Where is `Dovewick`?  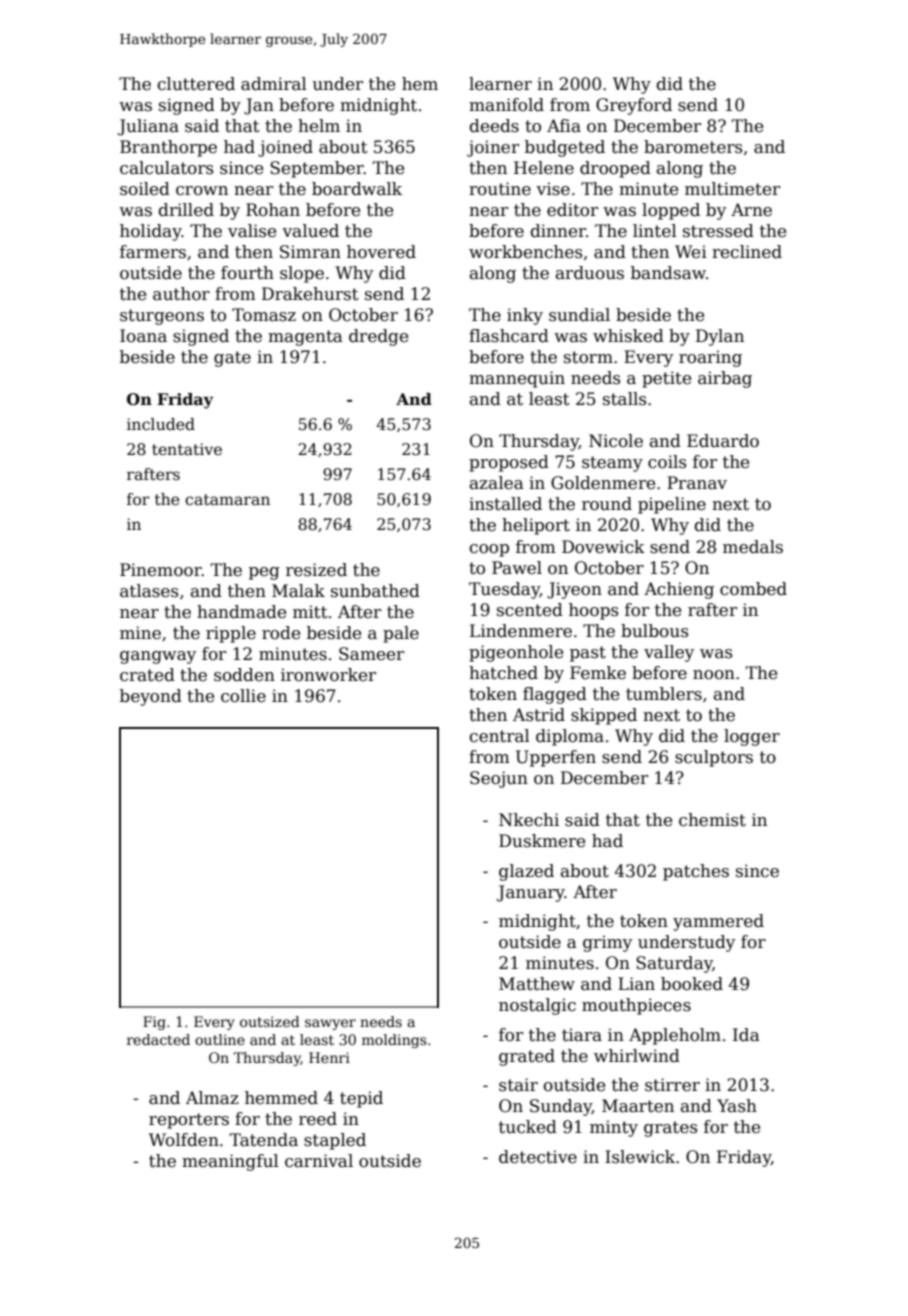
Dovewick is located at coordinates (603, 547).
